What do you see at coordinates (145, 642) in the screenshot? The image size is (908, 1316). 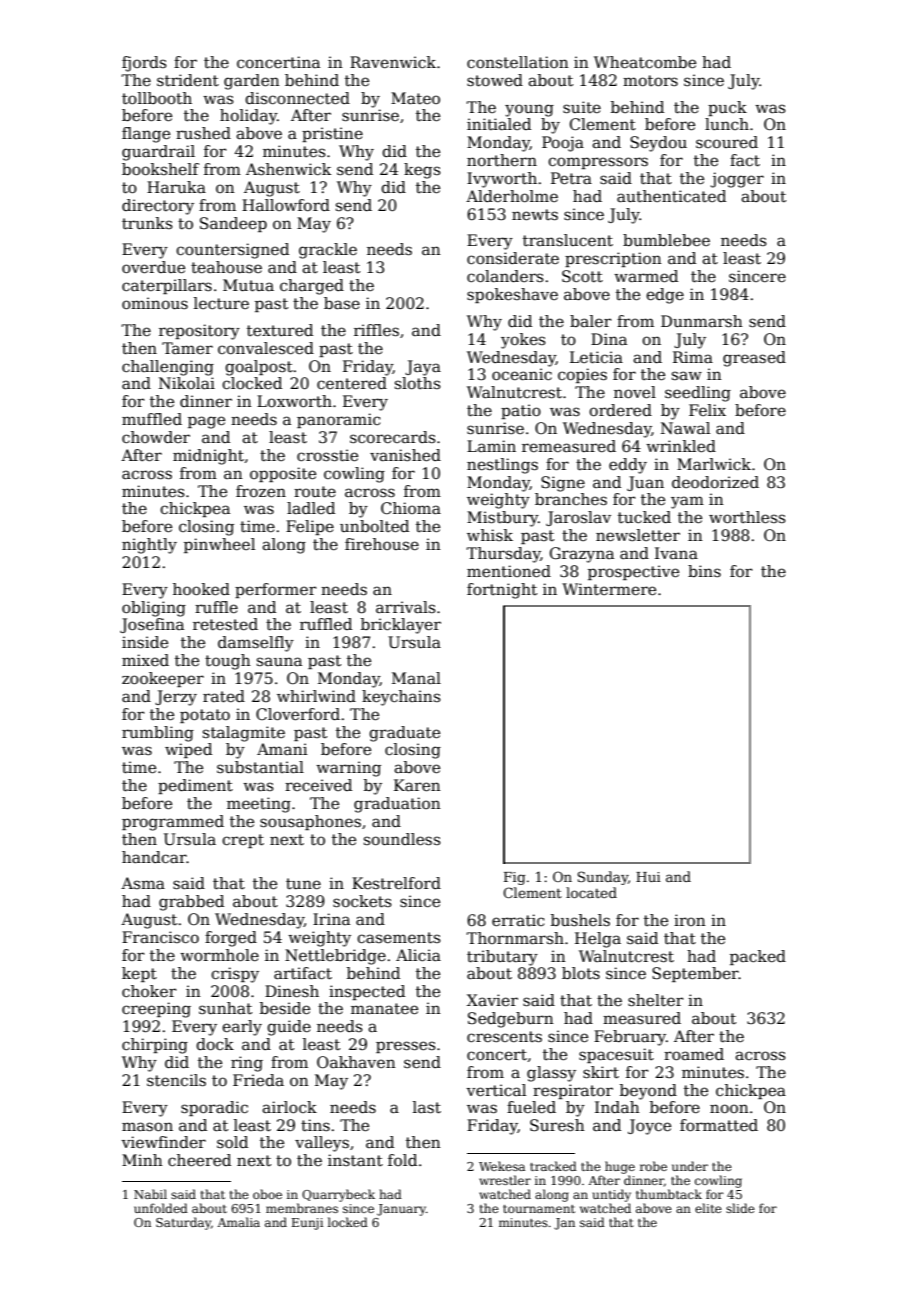 I see `inside` at bounding box center [145, 642].
